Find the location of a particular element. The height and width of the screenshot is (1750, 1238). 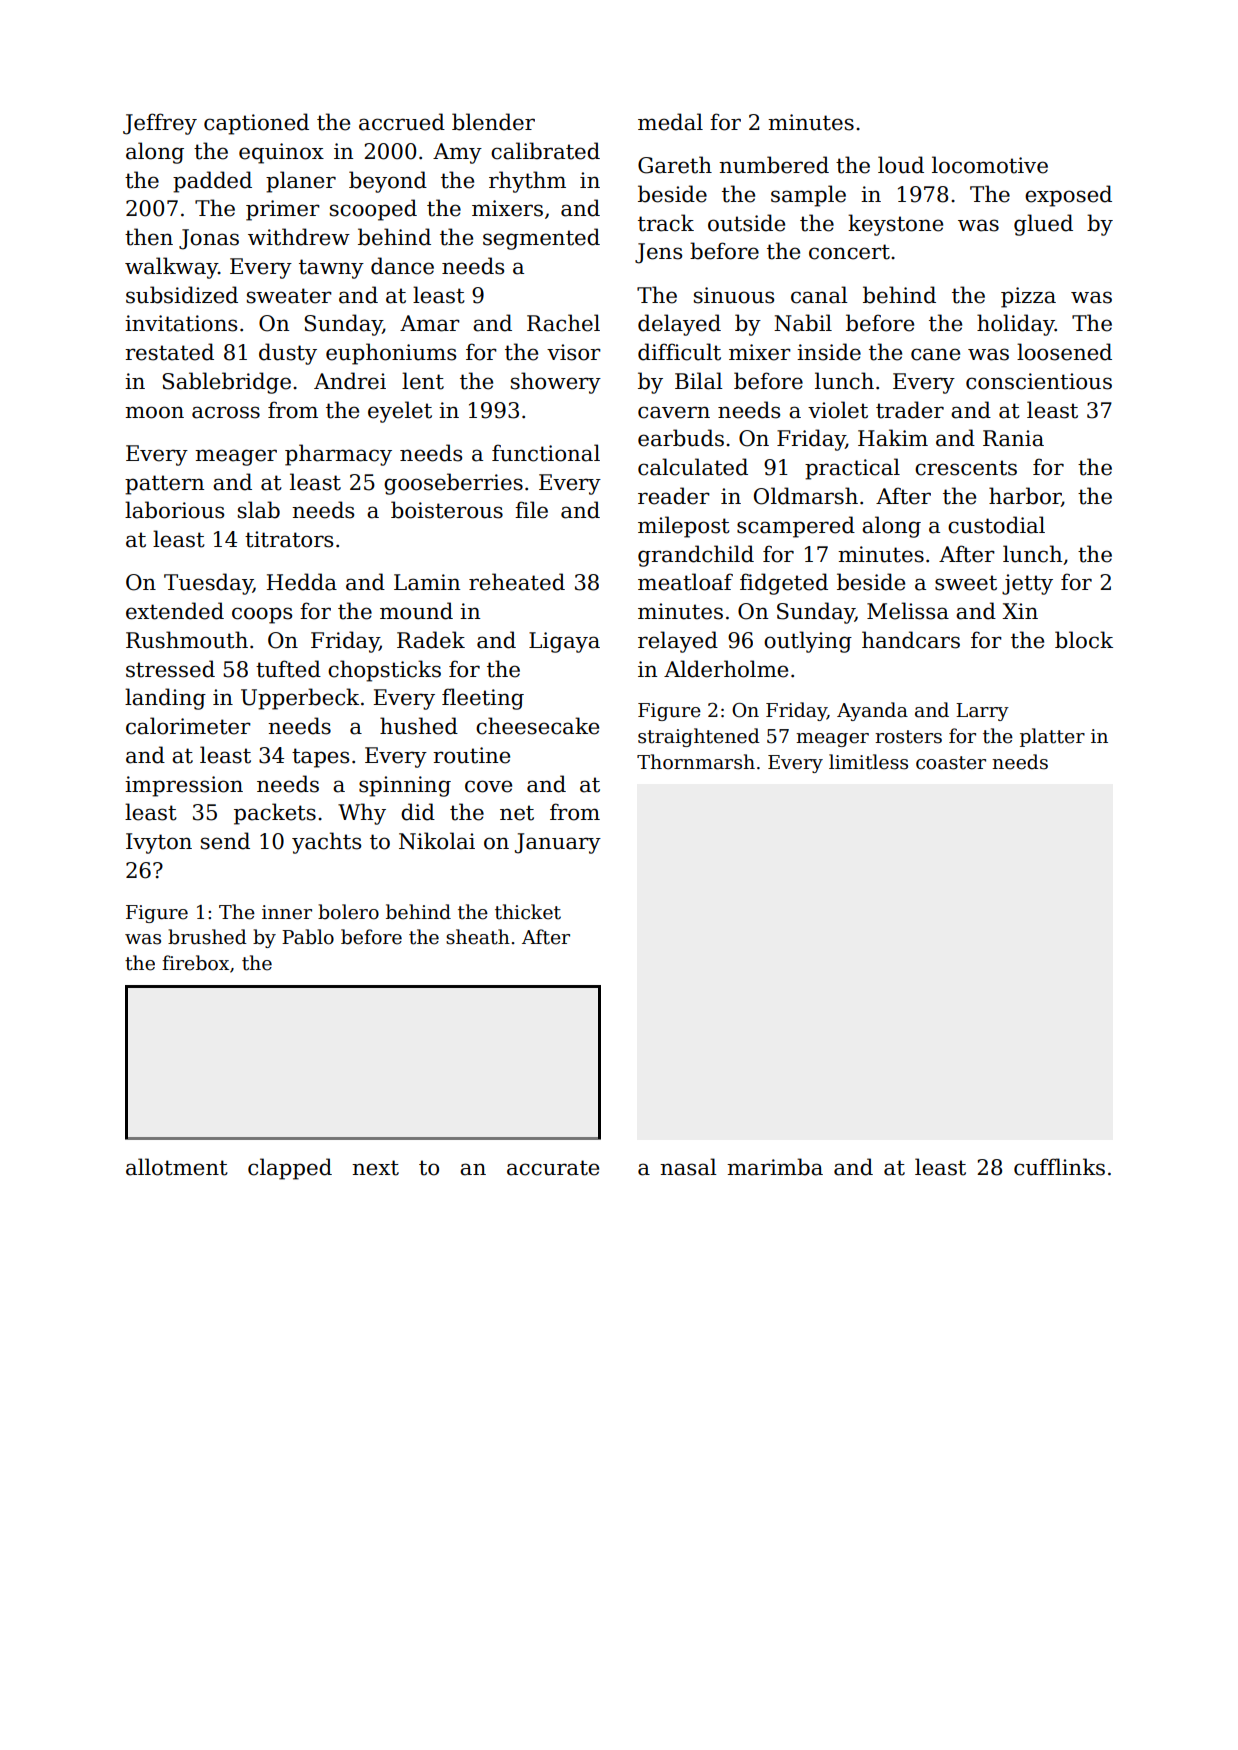

Larry is located at coordinates (982, 712).
